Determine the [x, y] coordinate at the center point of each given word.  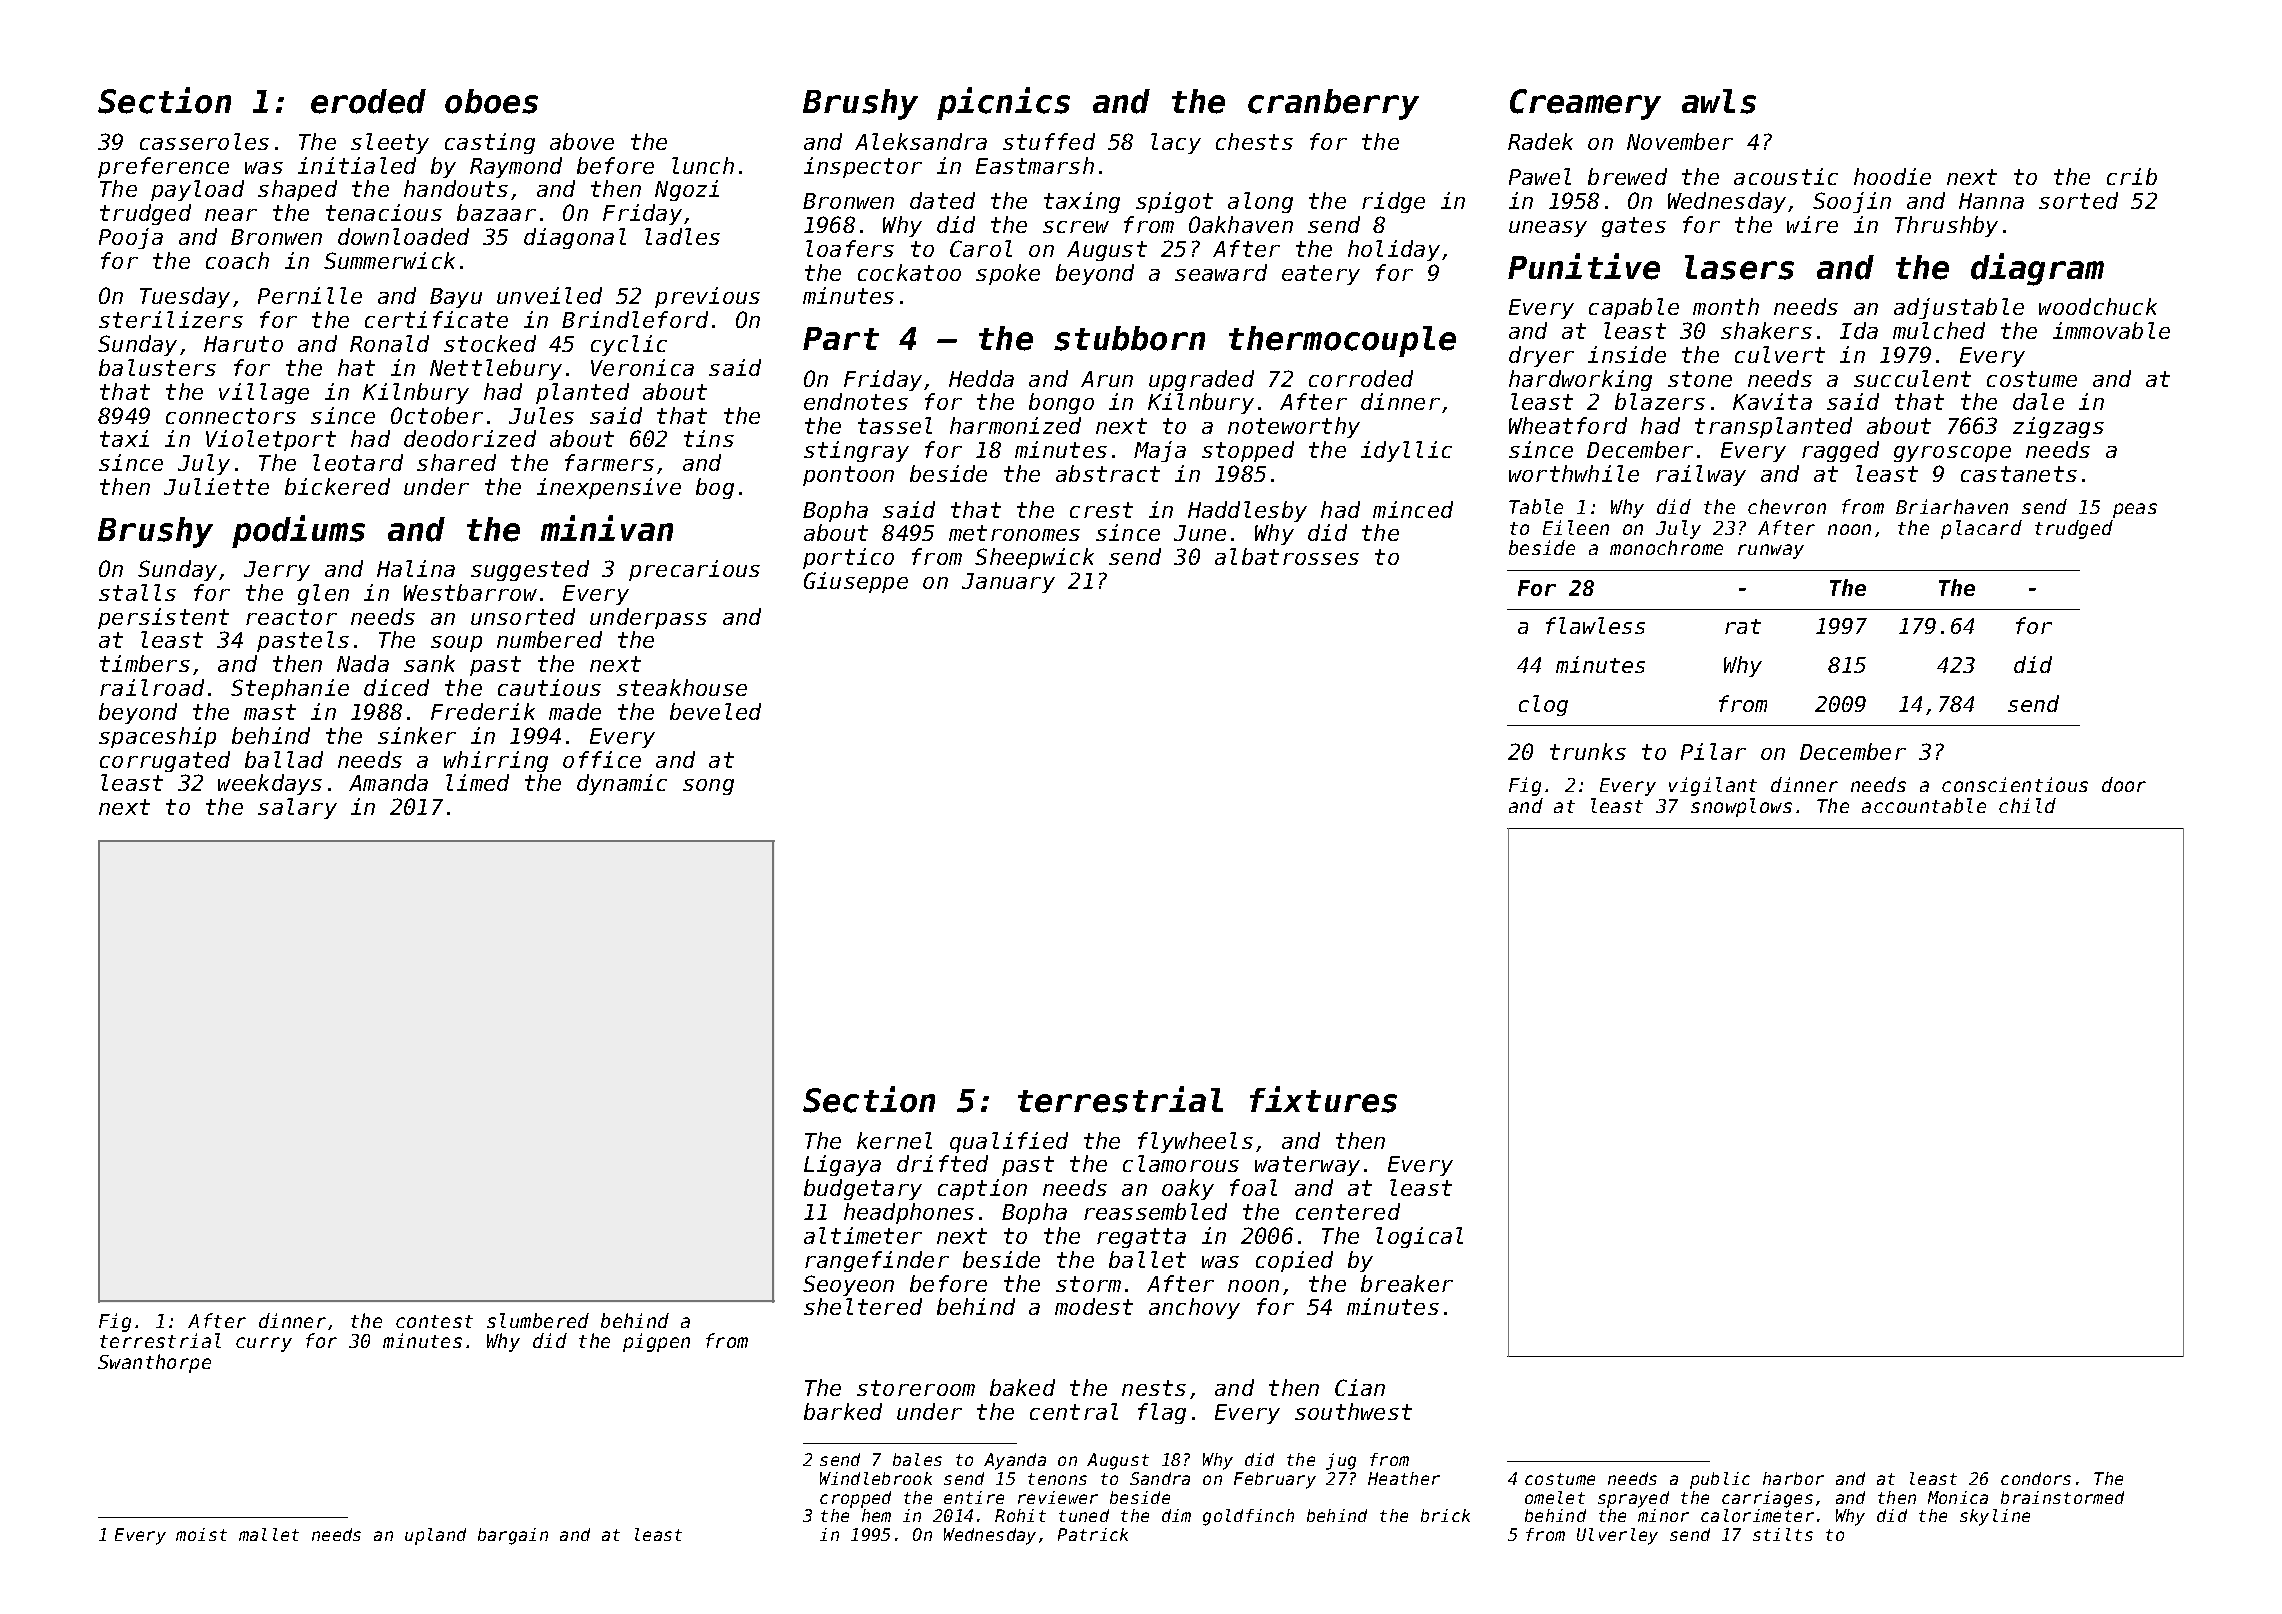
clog [1543, 705]
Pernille [310, 295]
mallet [269, 1534]
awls [1719, 101]
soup [456, 644]
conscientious [2015, 784]
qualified [1009, 1142]
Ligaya [842, 1165]
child [2027, 805]
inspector [863, 167]
